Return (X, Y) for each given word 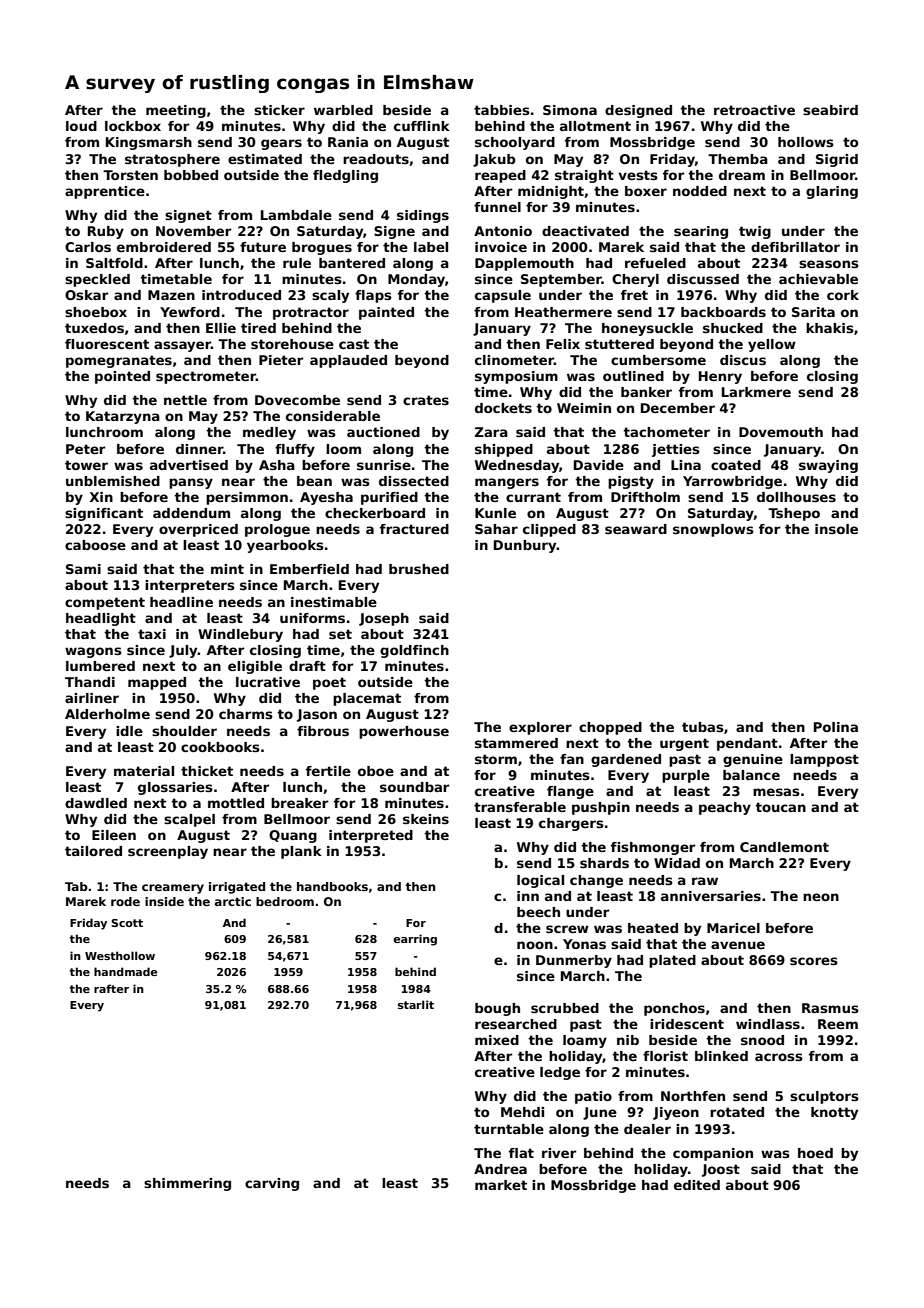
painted (386, 313)
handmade (125, 971)
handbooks (332, 886)
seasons (829, 264)
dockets (503, 408)
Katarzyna (123, 417)
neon (821, 897)
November (193, 231)
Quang (293, 836)
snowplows (713, 530)
